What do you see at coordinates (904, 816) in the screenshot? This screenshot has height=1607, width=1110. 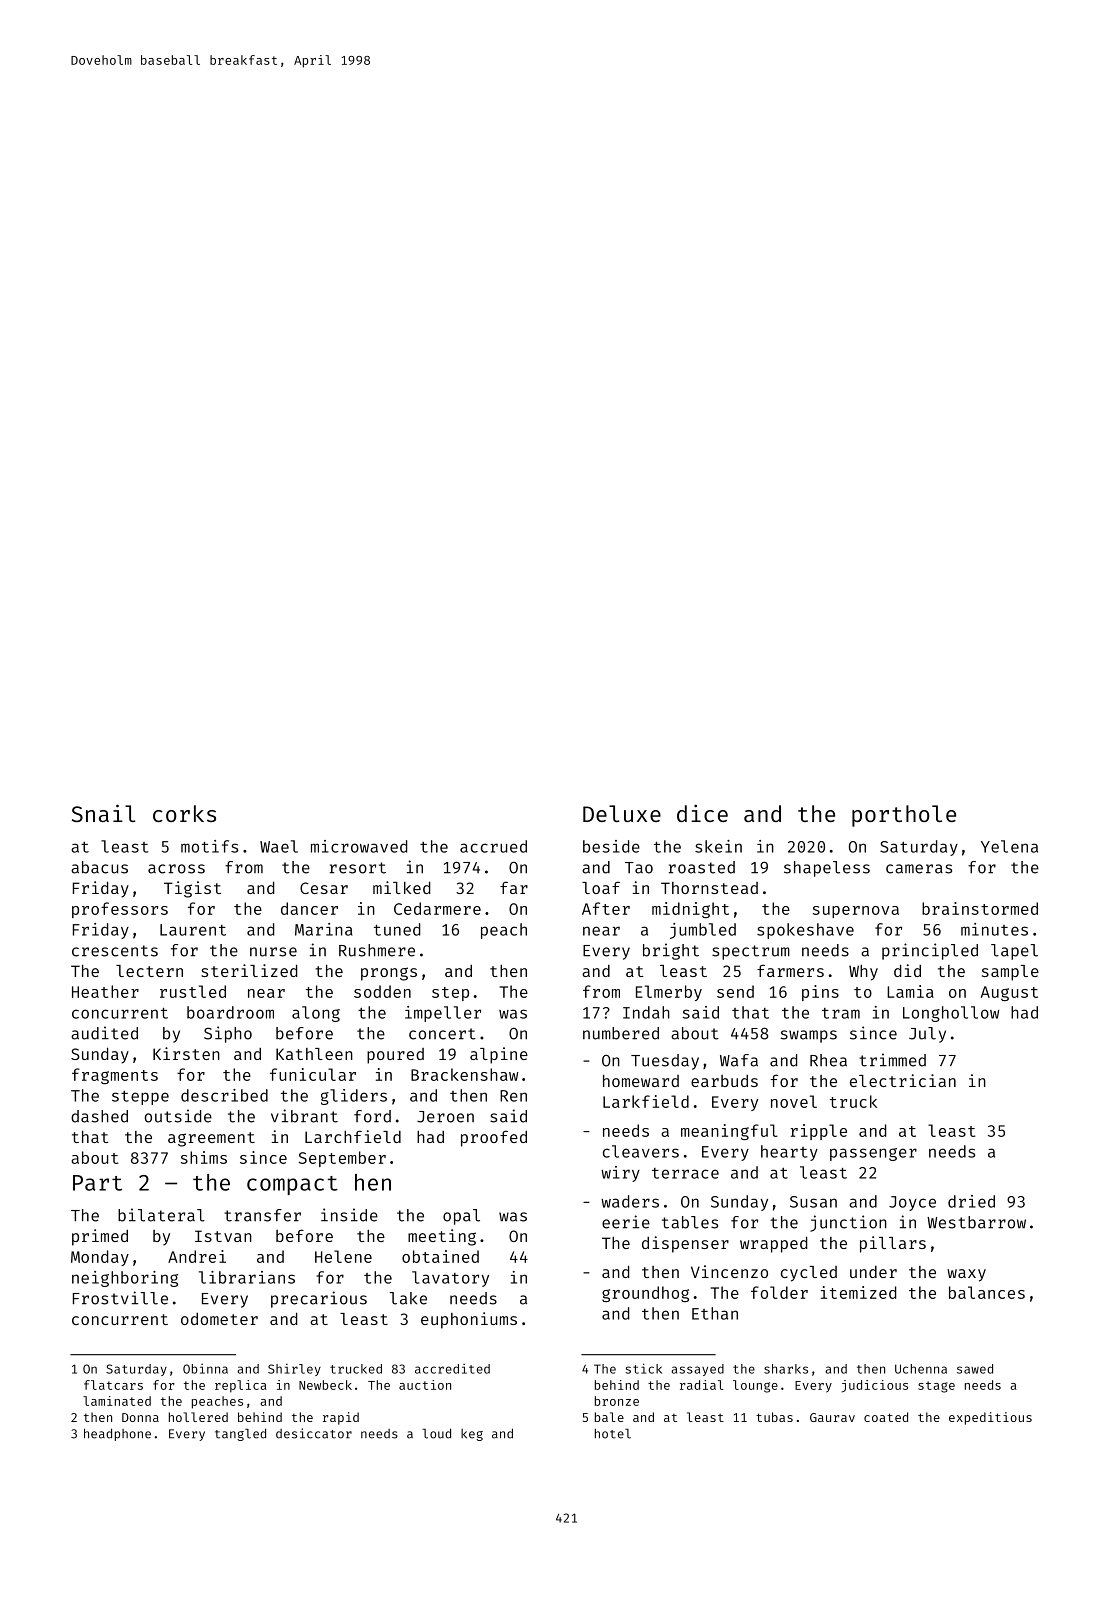 I see `porthole` at bounding box center [904, 816].
